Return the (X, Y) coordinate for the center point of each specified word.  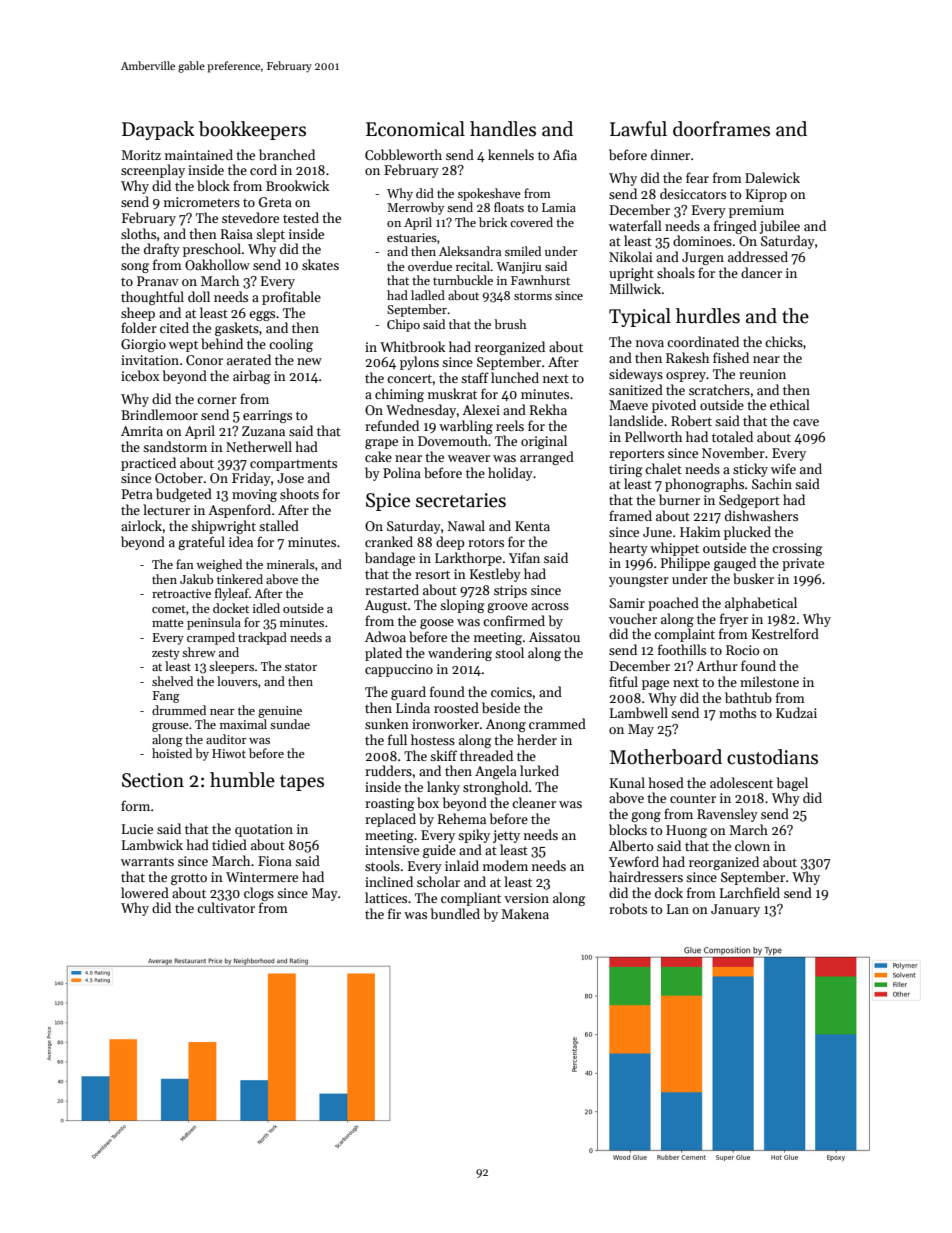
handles (503, 129)
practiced (148, 464)
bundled (455, 913)
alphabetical (761, 604)
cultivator (226, 907)
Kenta (532, 526)
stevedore (250, 217)
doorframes (721, 129)
